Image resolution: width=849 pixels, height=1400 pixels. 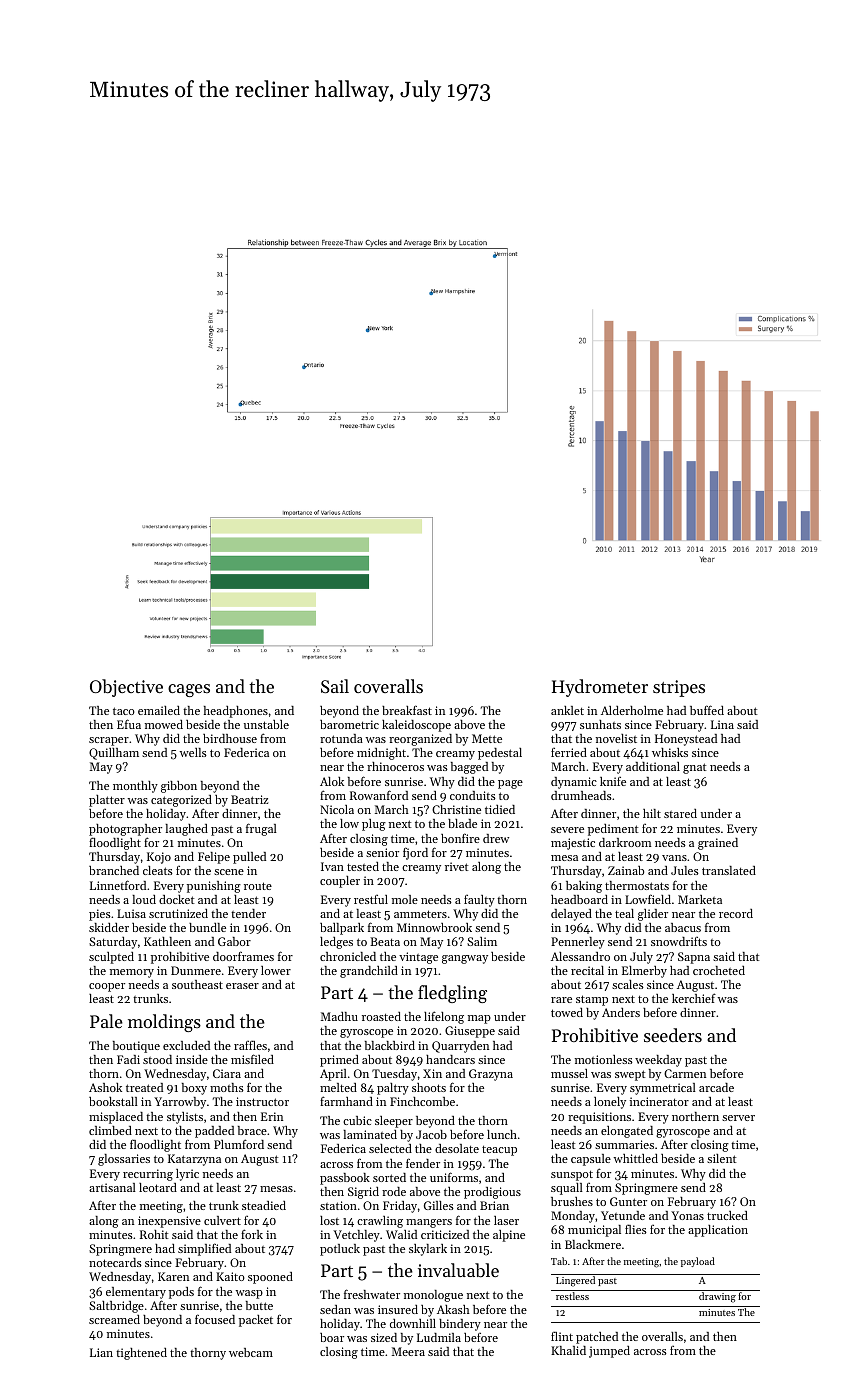 What do you see at coordinates (193, 752) in the image?
I see `wells` at bounding box center [193, 752].
